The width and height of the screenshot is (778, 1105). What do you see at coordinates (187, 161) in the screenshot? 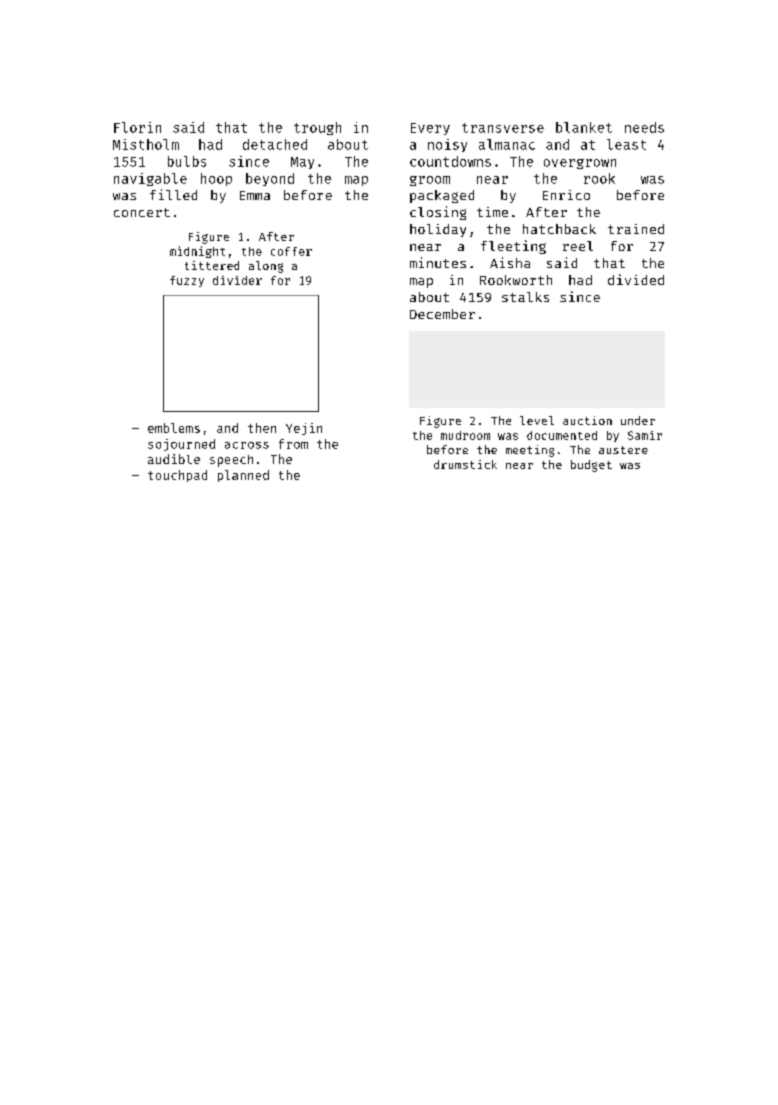
I see `bulbs` at bounding box center [187, 161].
